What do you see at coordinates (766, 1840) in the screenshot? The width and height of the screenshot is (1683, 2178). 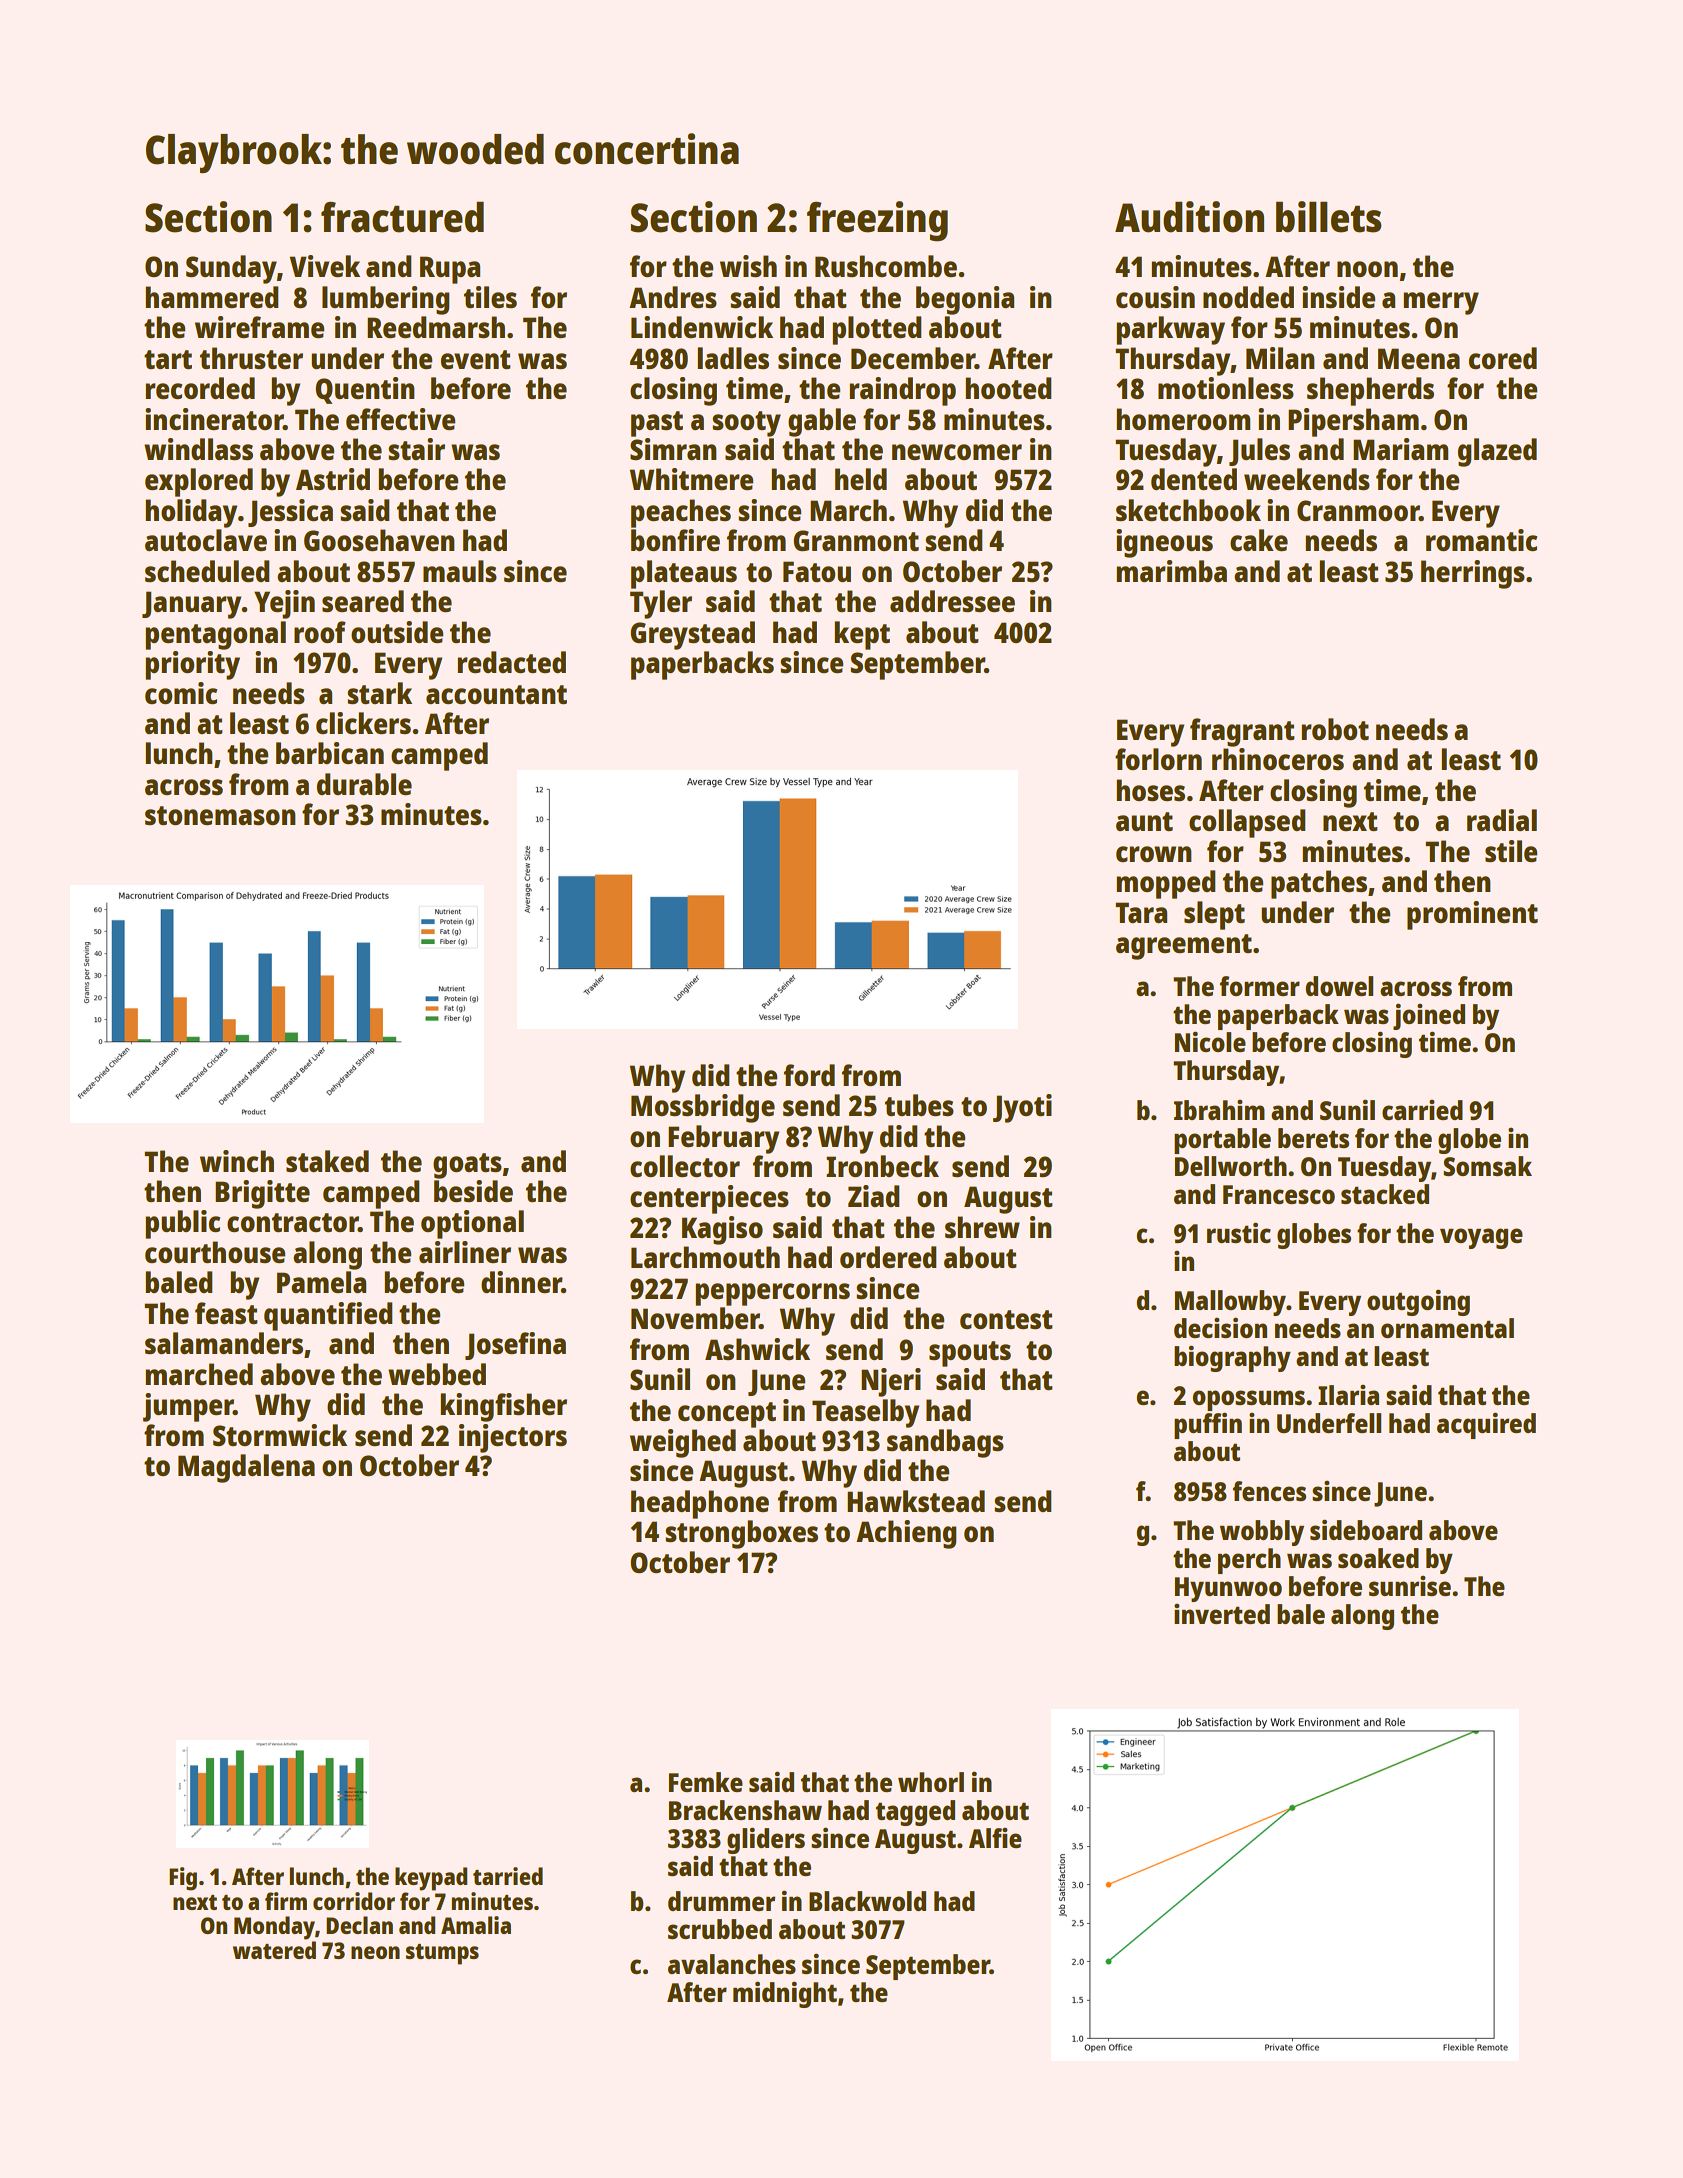 I see `gliders` at bounding box center [766, 1840].
